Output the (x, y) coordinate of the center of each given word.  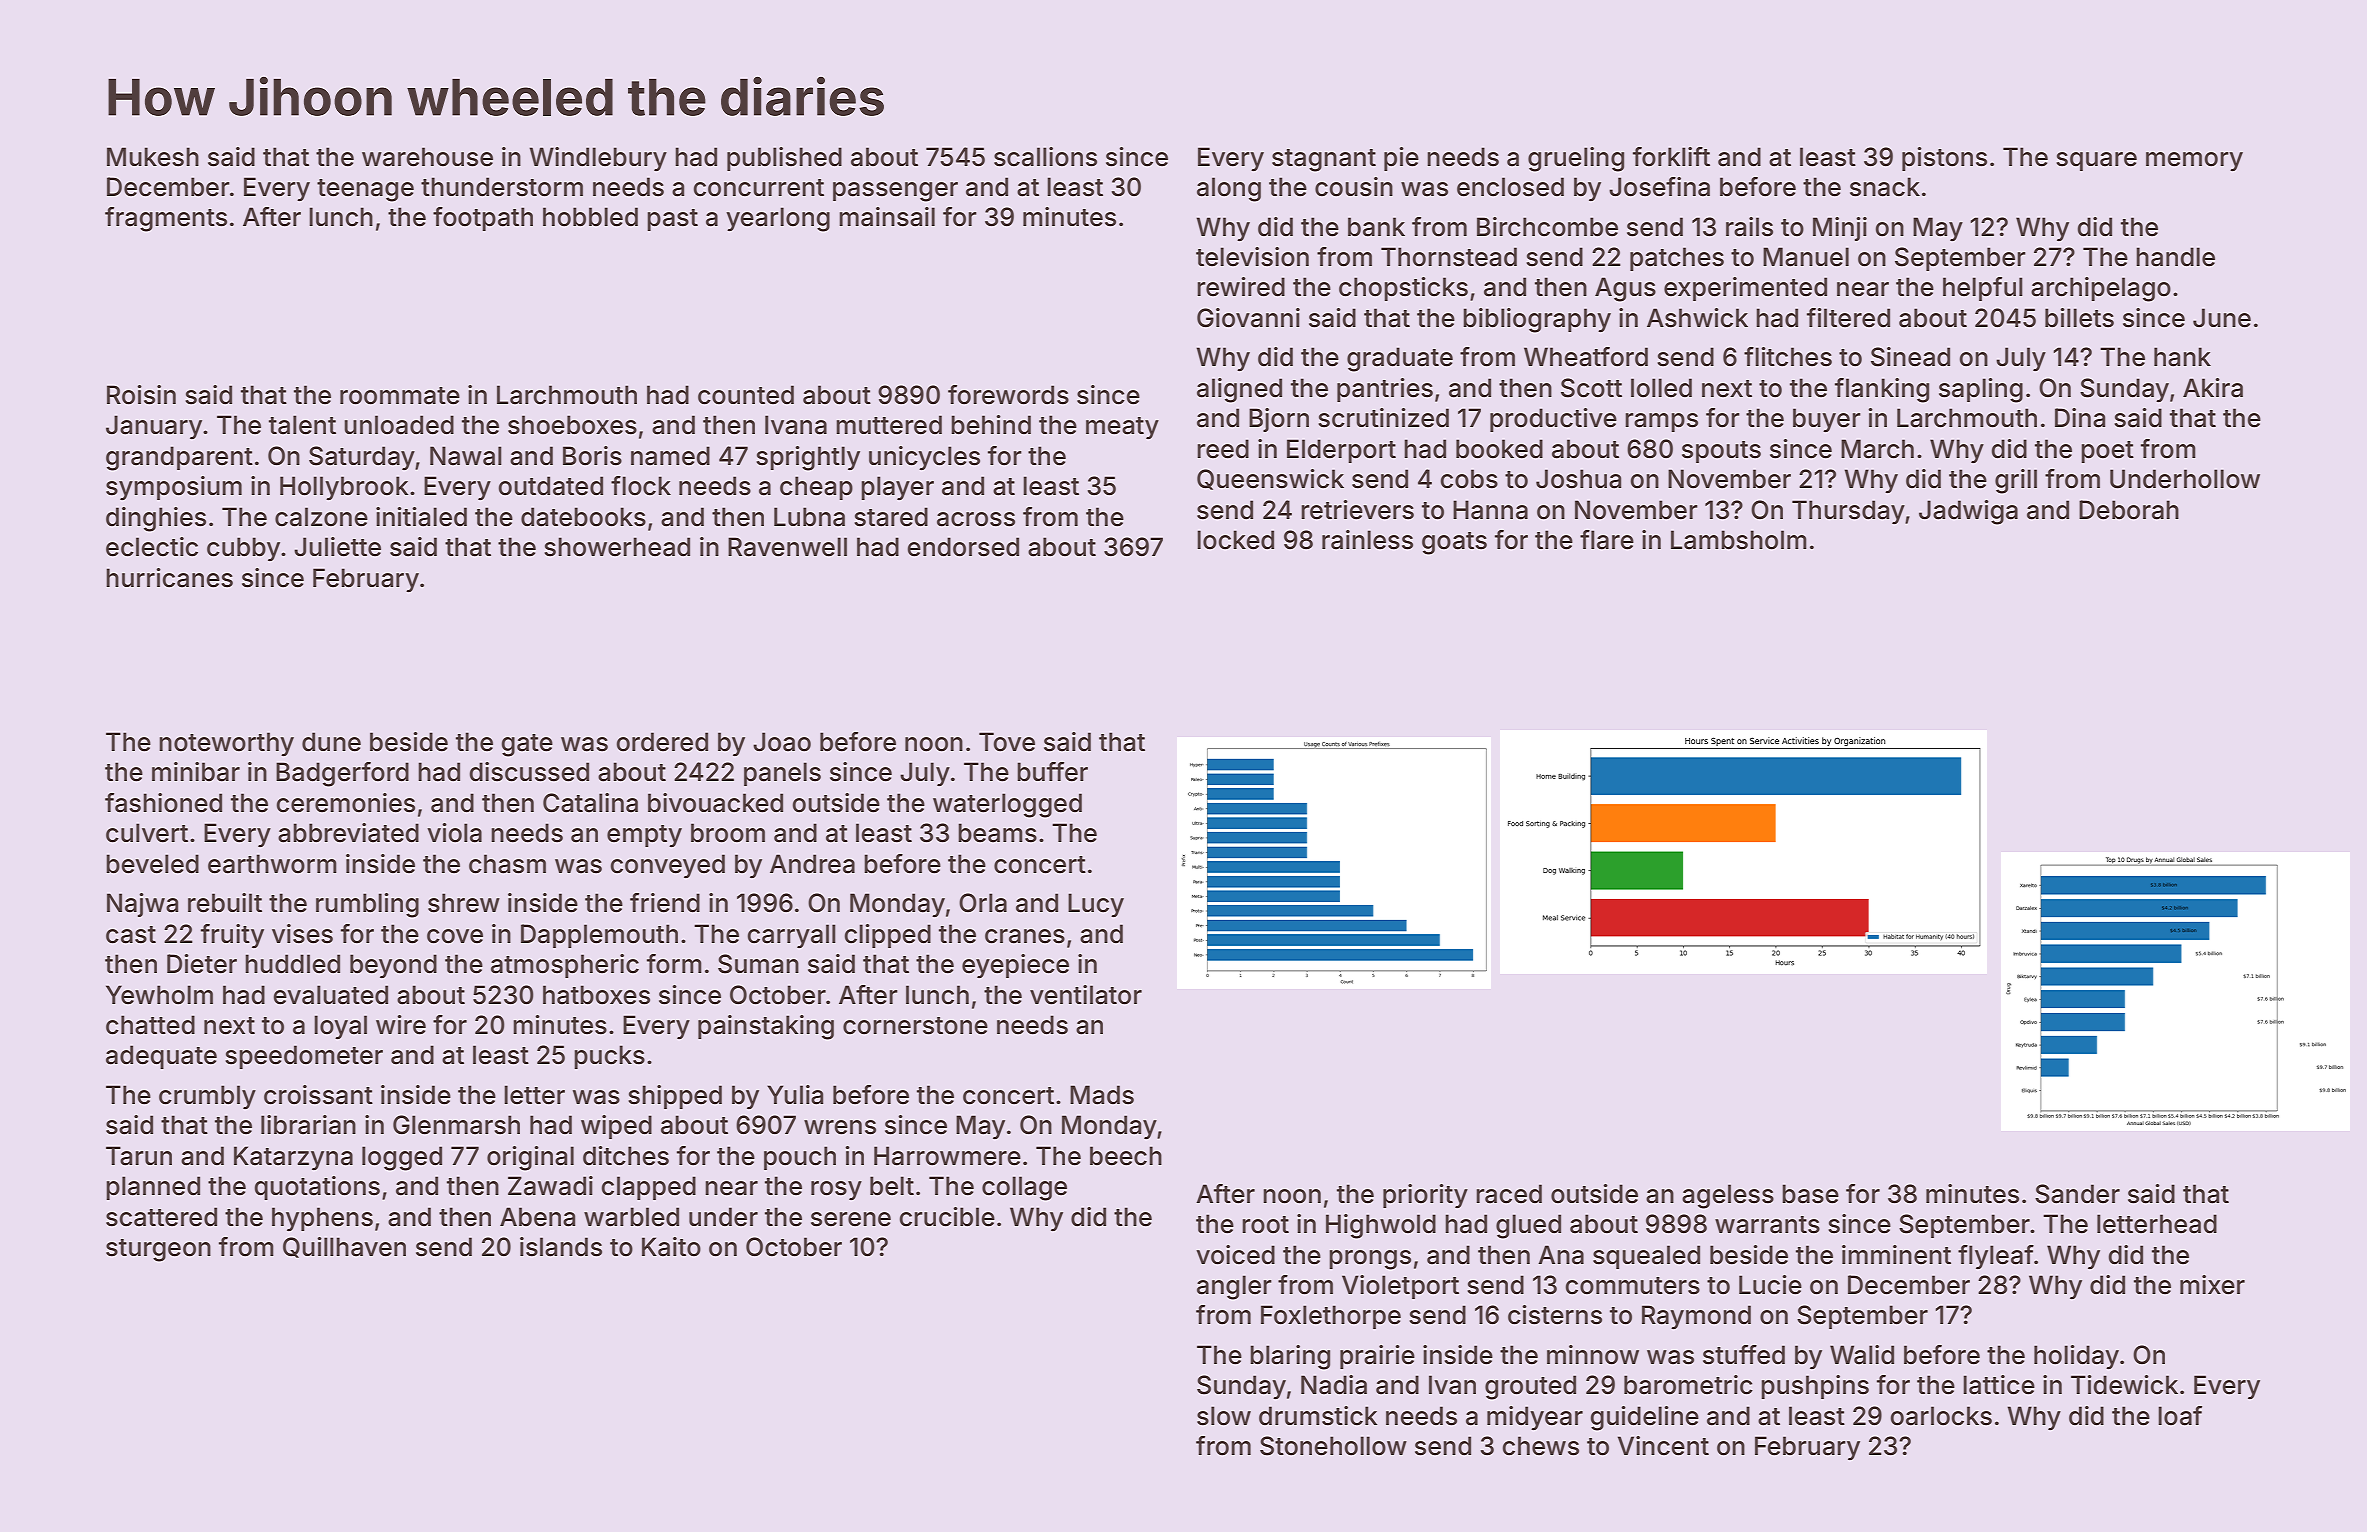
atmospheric (565, 966)
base (1810, 1194)
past (672, 220)
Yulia (795, 1095)
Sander (2077, 1194)
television (1252, 257)
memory (2194, 161)
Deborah (2129, 510)
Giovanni (1248, 318)
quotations (317, 1188)
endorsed (963, 547)
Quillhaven (344, 1247)
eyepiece (1015, 966)
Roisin (141, 395)
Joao (782, 742)
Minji (1840, 229)
